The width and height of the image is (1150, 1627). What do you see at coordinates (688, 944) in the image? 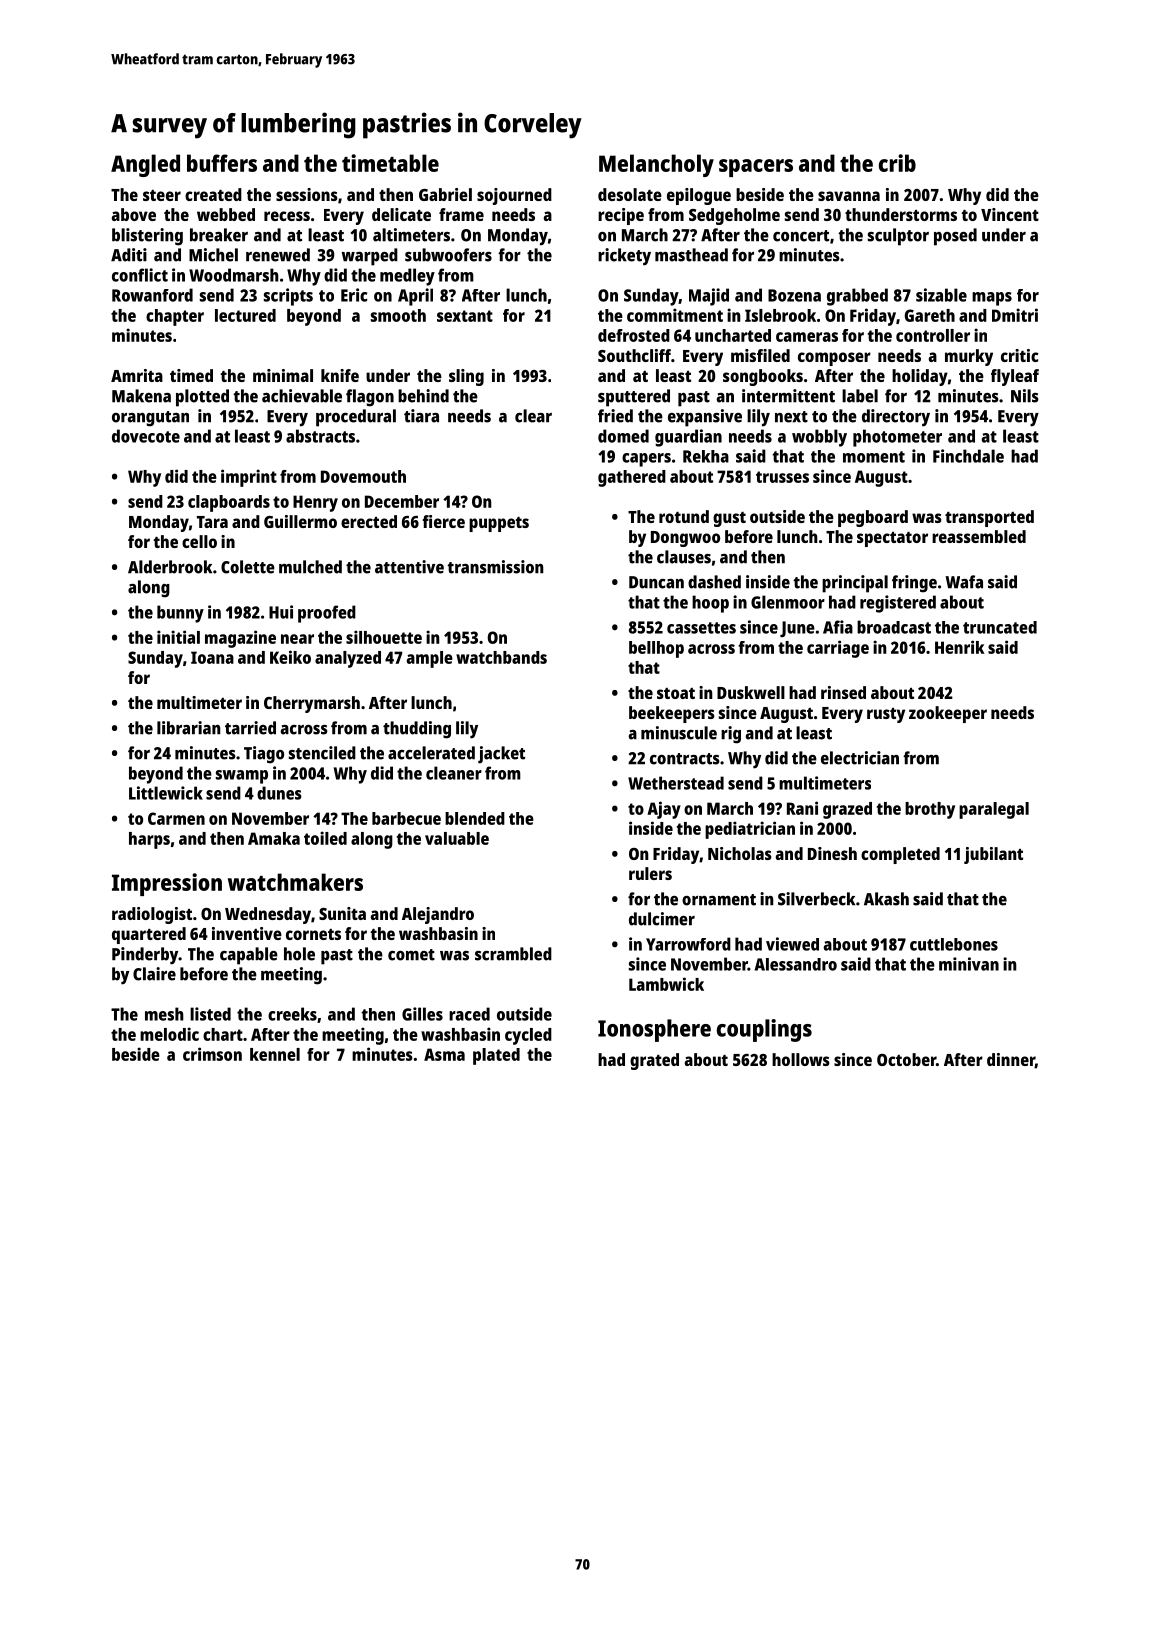
I see `Yarrowford` at bounding box center [688, 944].
